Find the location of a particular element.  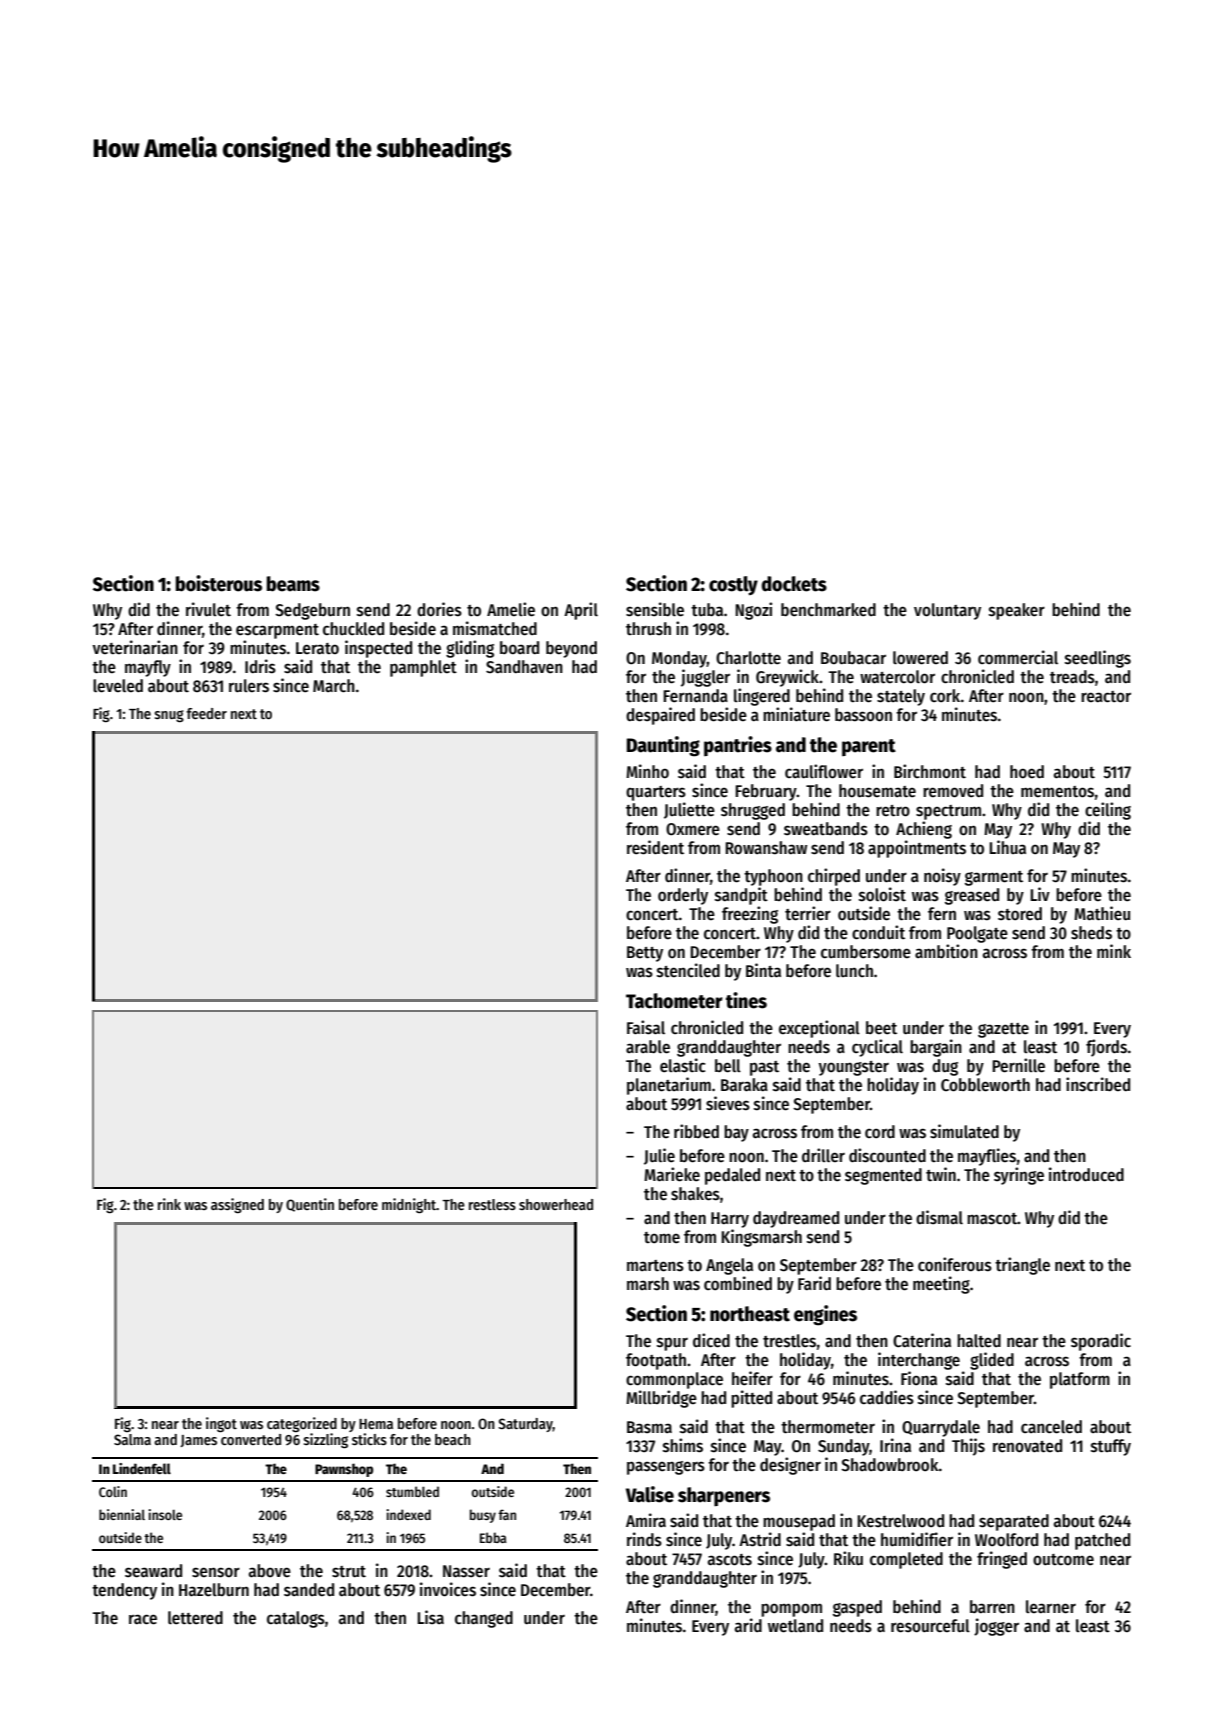

feeder is located at coordinates (206, 713).
